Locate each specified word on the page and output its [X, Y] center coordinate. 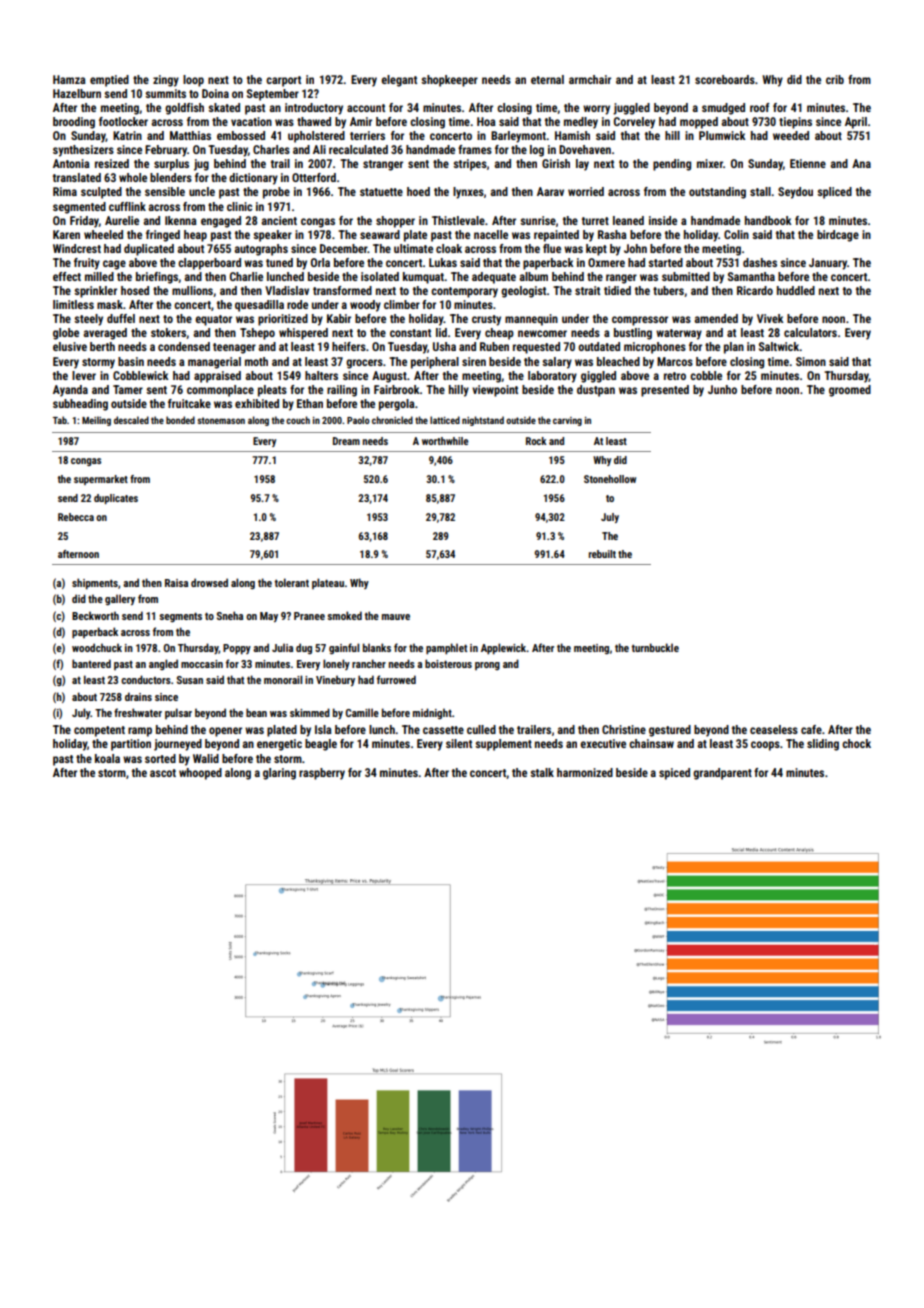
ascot [163, 773]
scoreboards [725, 79]
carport [283, 81]
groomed [850, 391]
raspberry [322, 774]
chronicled [392, 420]
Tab [60, 420]
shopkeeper [449, 81]
